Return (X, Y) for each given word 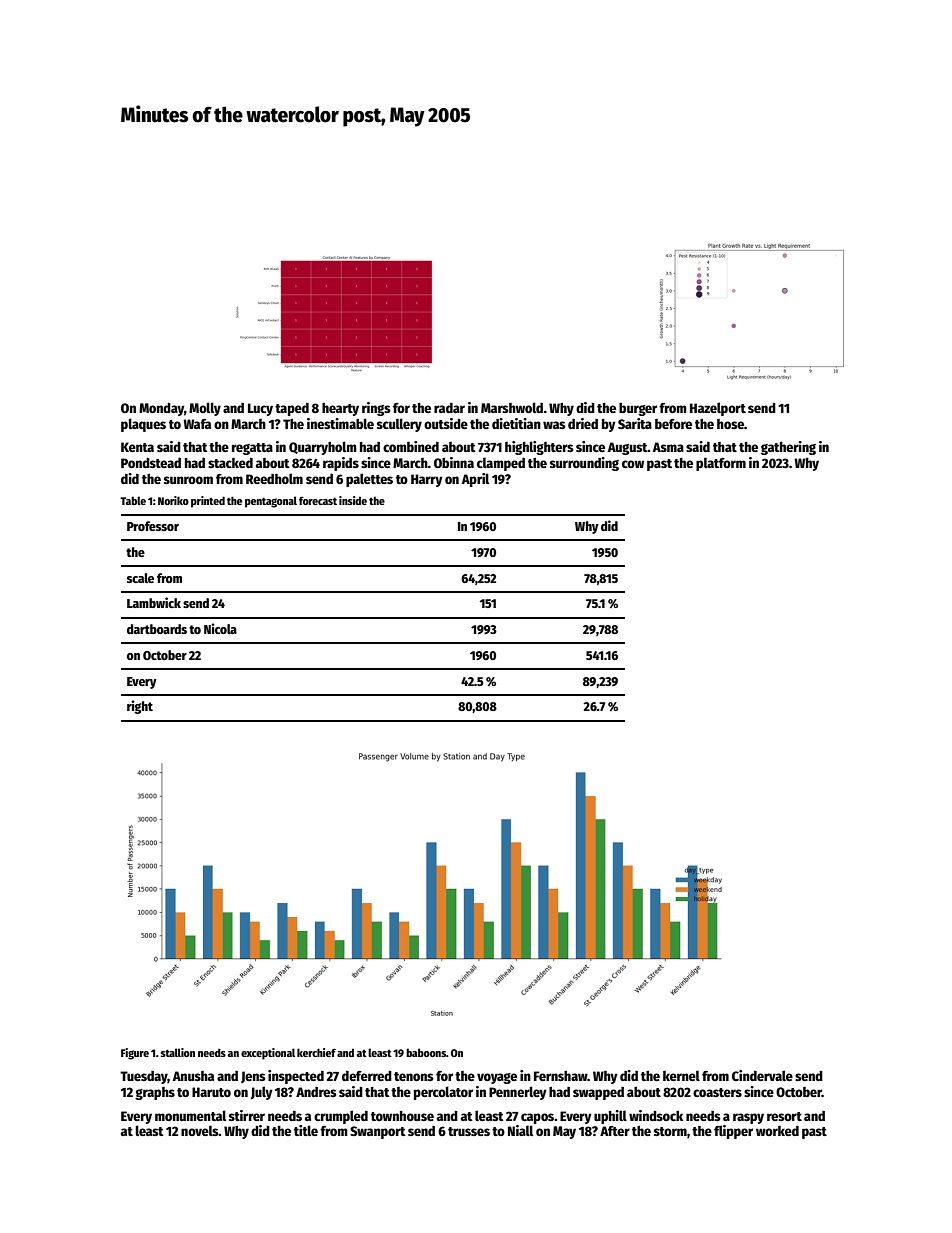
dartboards (157, 629)
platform (721, 464)
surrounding (584, 464)
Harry (427, 480)
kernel (681, 1075)
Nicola (220, 628)
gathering (788, 448)
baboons (426, 1052)
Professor (153, 526)
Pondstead (151, 463)
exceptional (268, 1054)
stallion (178, 1052)
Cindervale (762, 1075)
